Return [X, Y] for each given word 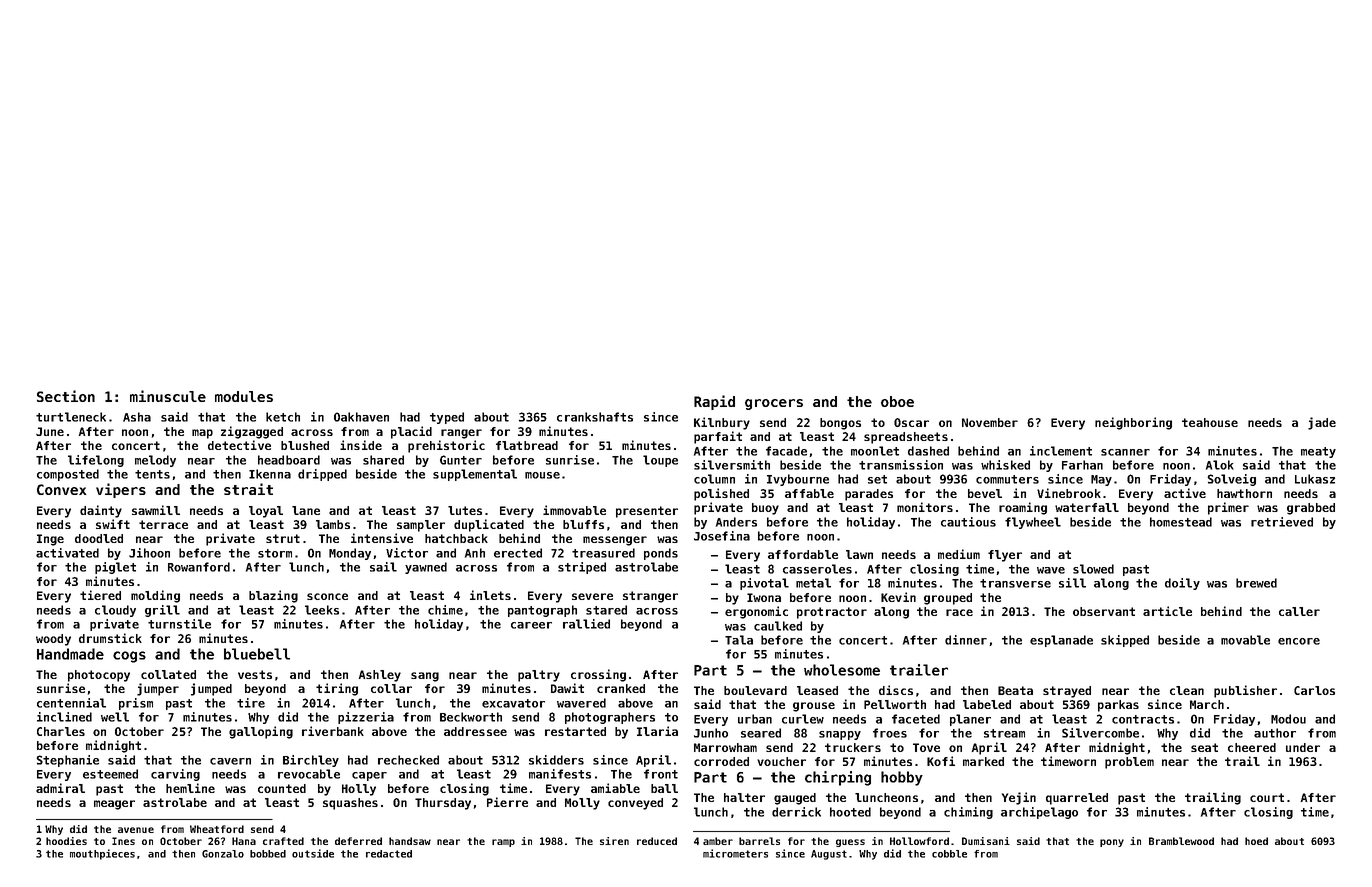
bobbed [268, 854]
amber [718, 841]
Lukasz [1315, 479]
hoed [1256, 841]
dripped [322, 475]
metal [813, 583]
